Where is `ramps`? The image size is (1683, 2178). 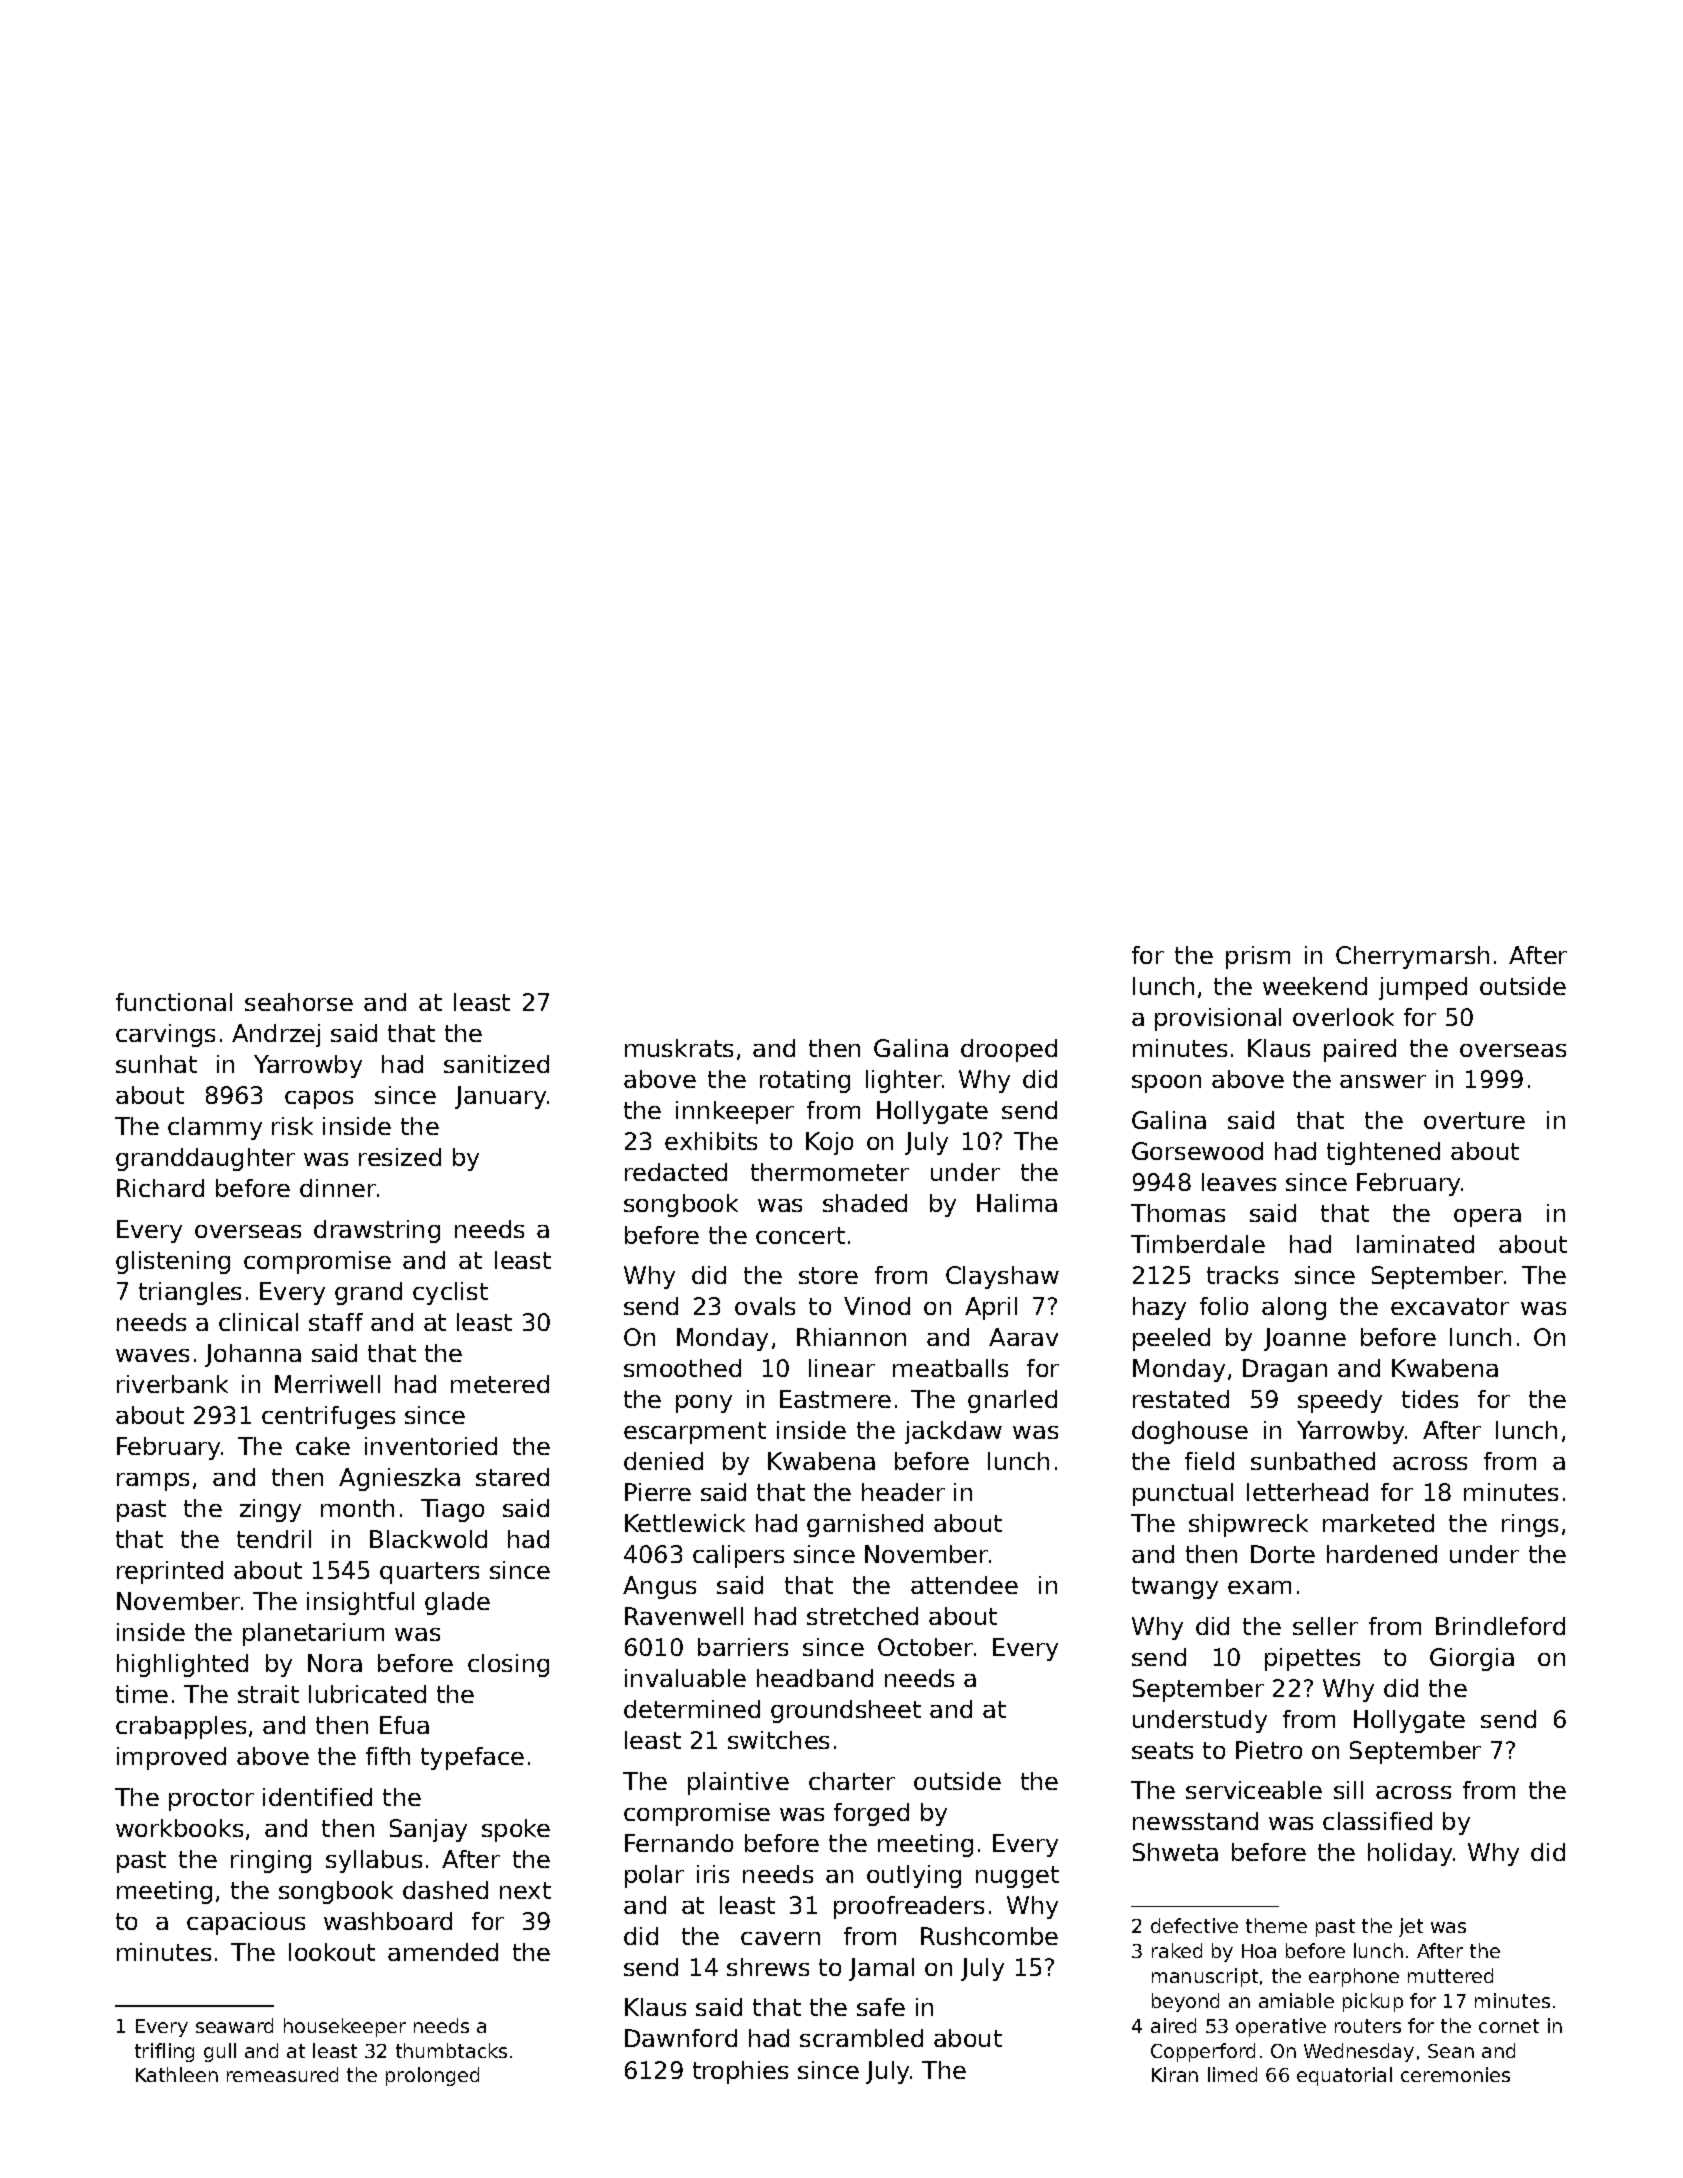 ramps is located at coordinates (153, 1482).
